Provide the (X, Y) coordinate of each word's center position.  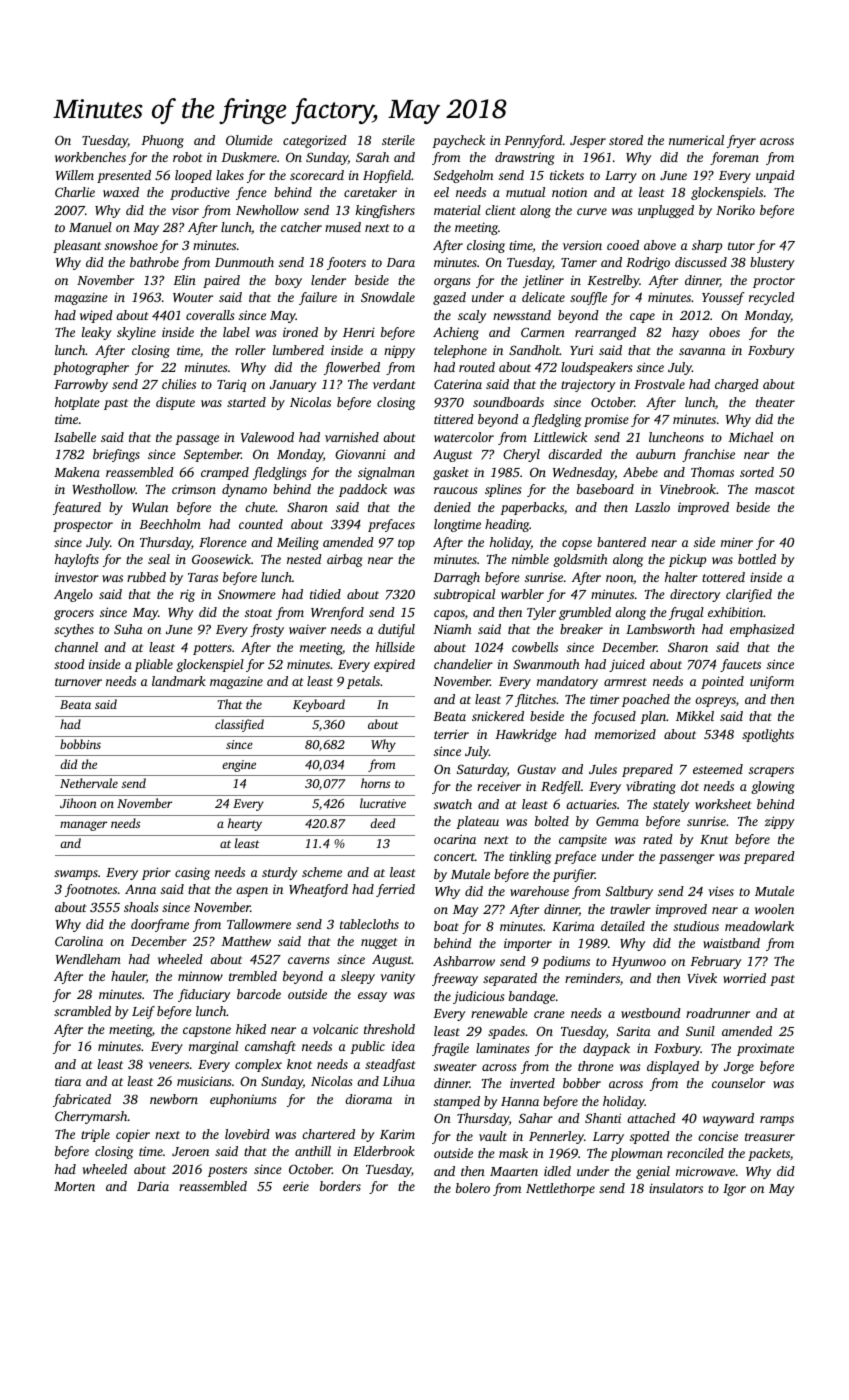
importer (528, 944)
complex (258, 1065)
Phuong (162, 141)
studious (696, 926)
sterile (398, 140)
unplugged (666, 211)
